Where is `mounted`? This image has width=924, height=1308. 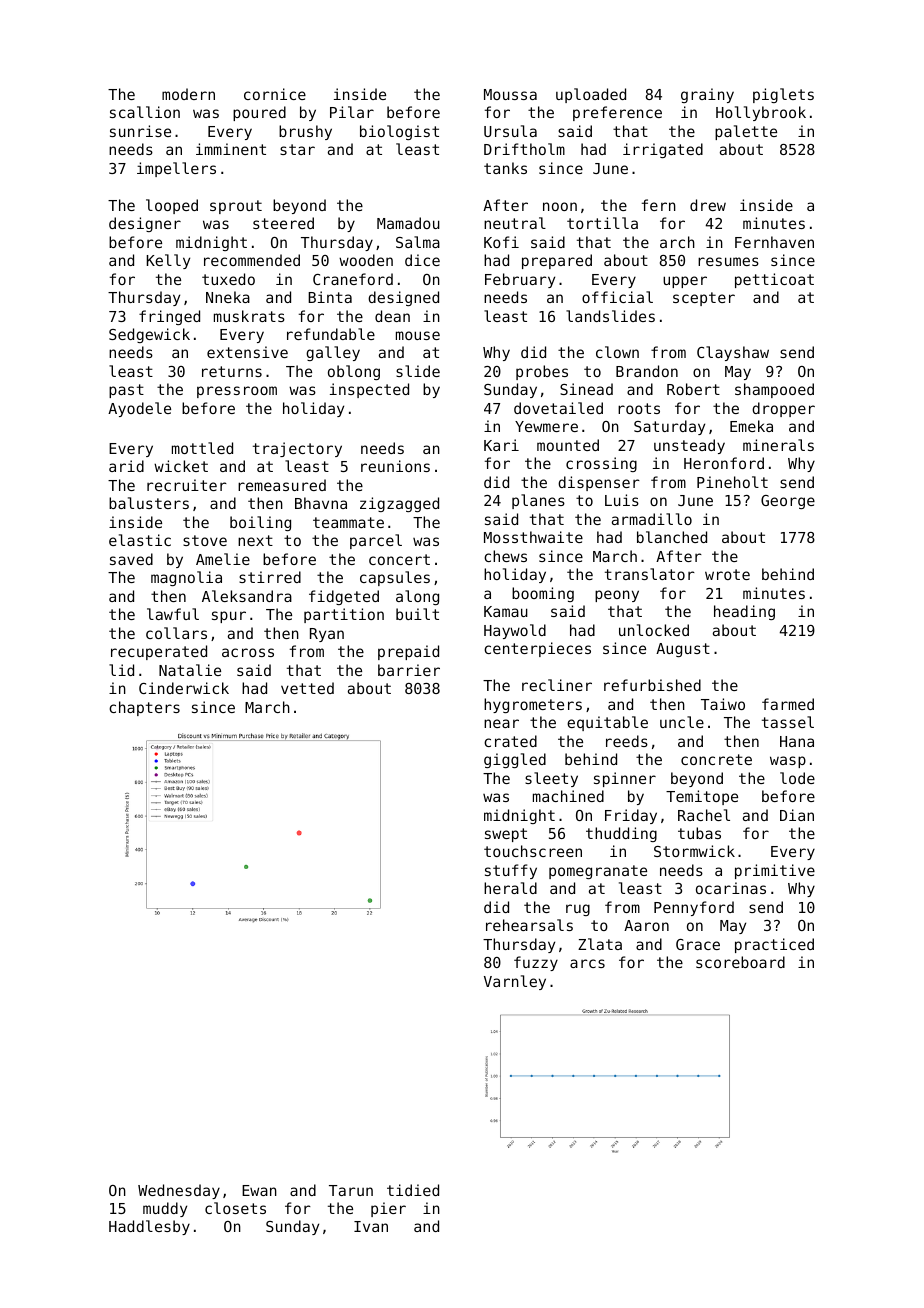 mounted is located at coordinates (568, 445).
